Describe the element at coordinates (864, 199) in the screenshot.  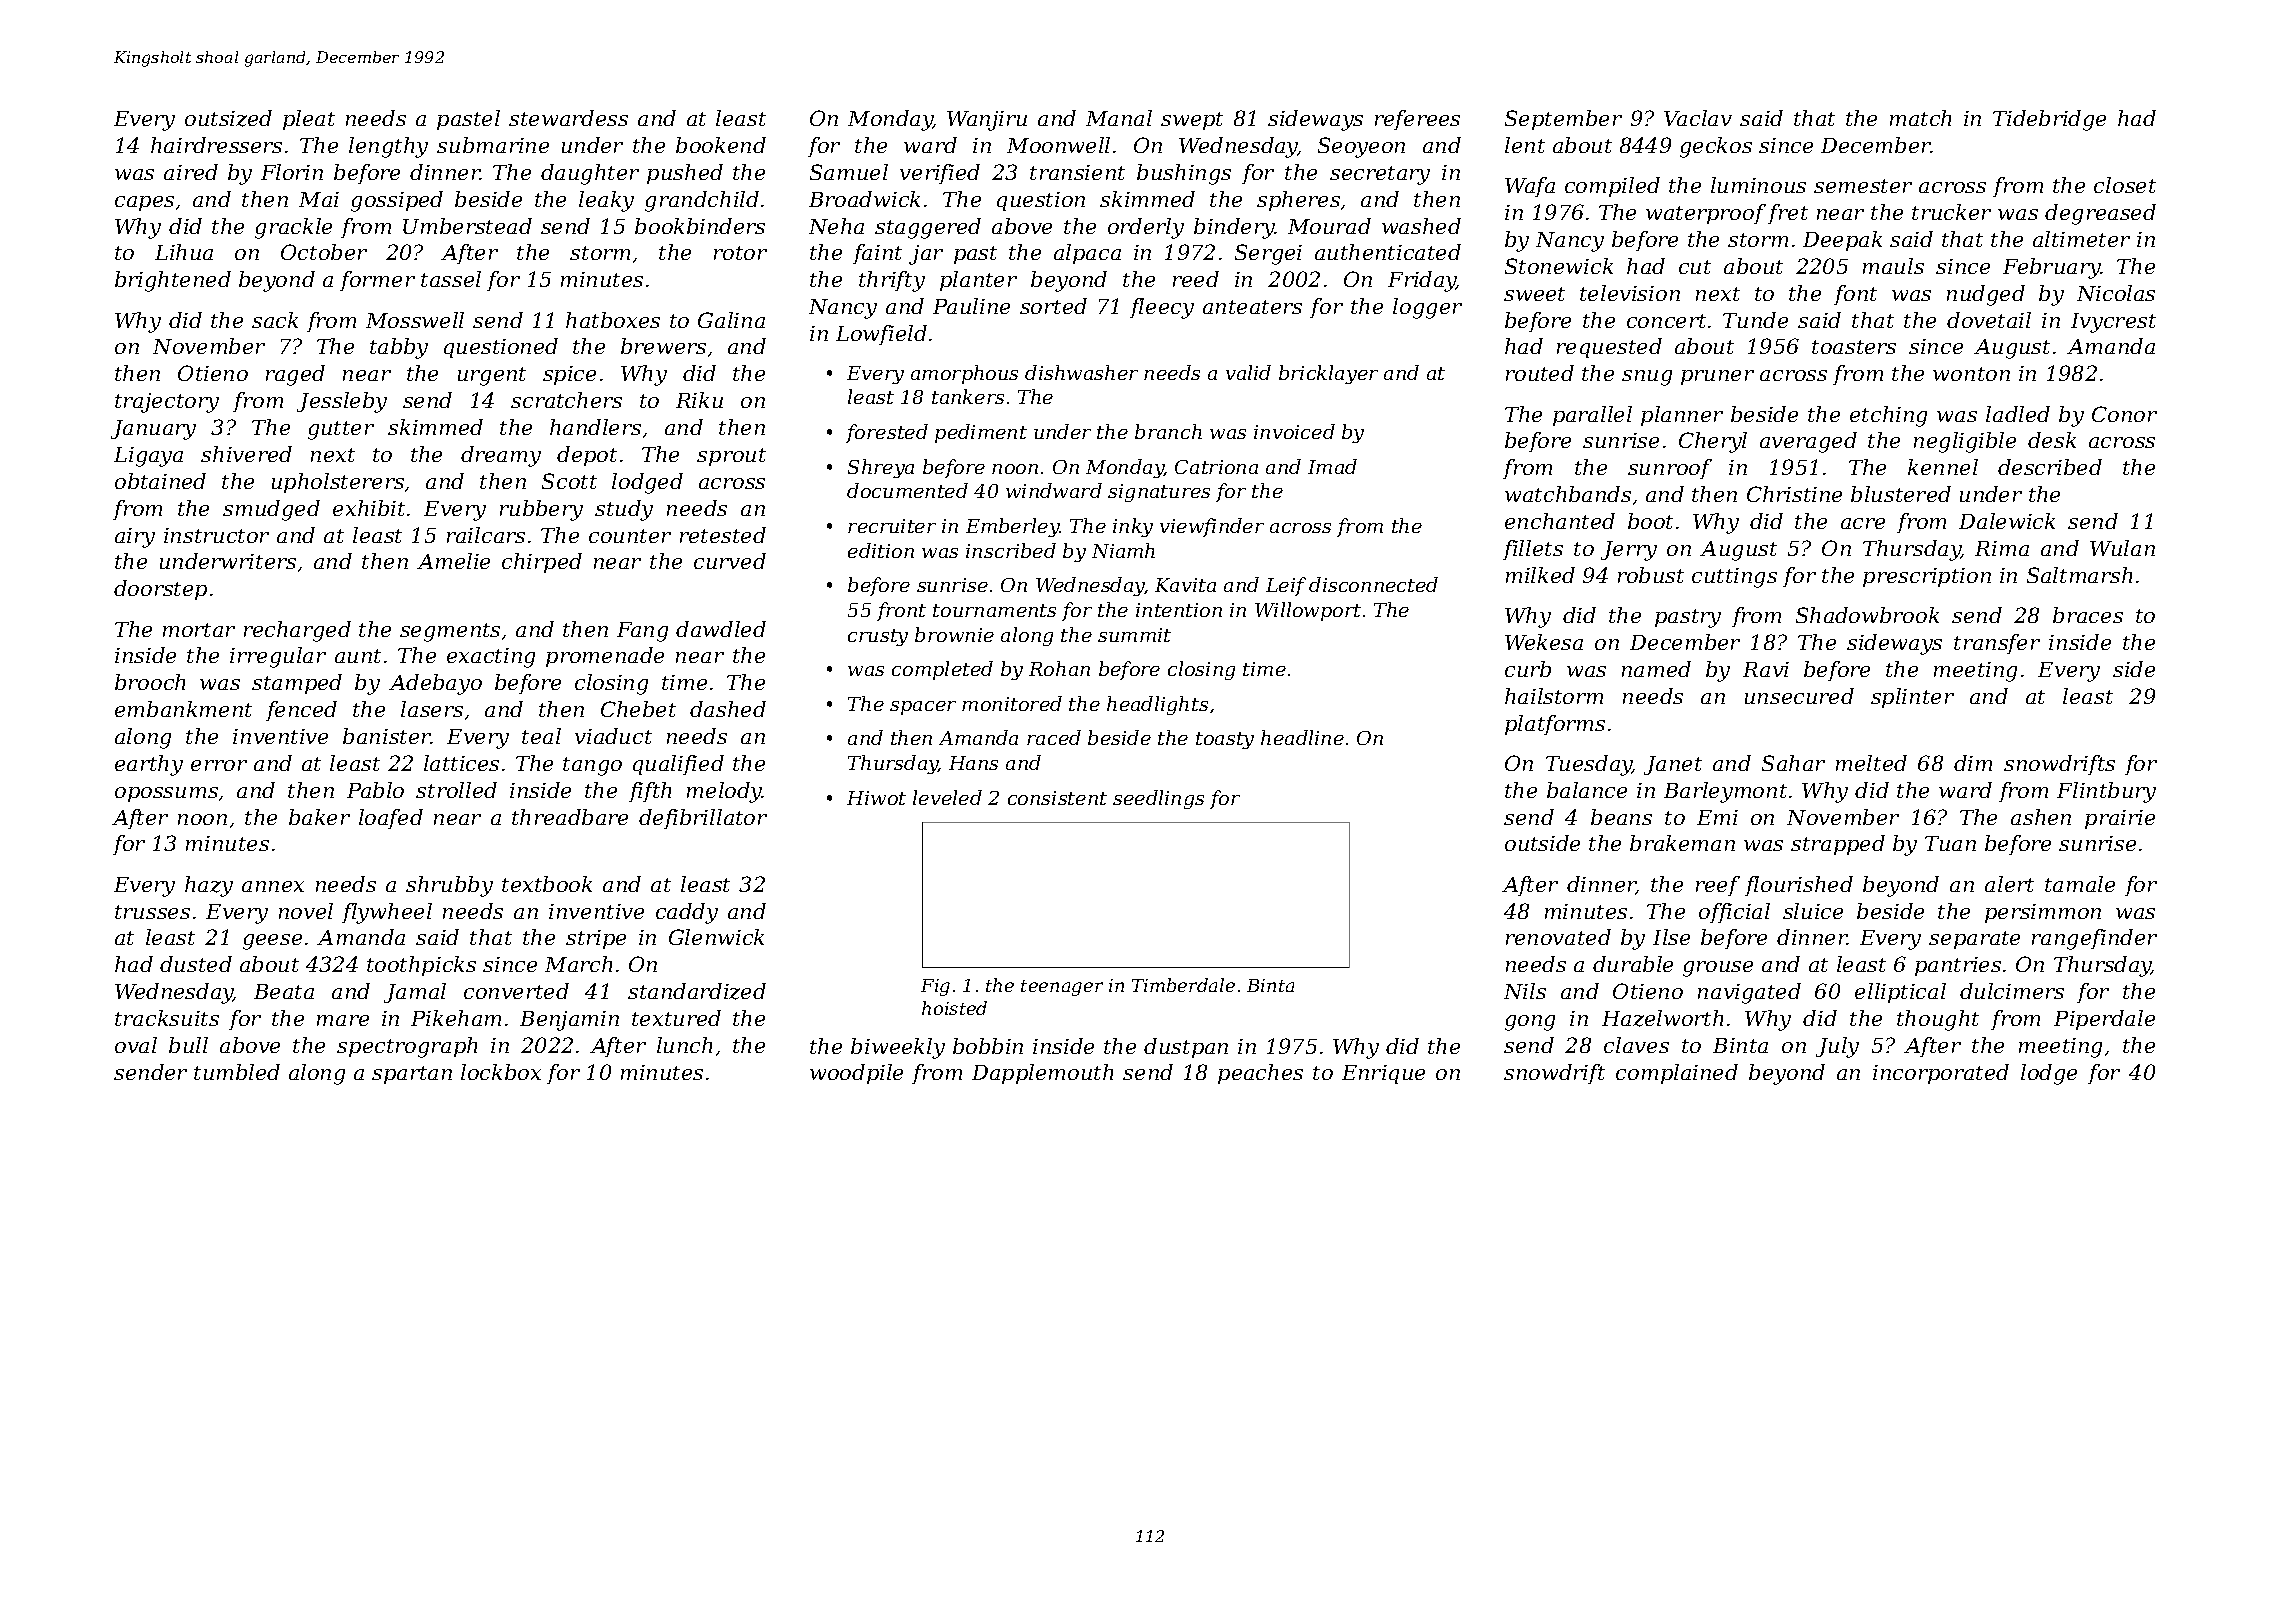
I see `Broadwick` at that location.
